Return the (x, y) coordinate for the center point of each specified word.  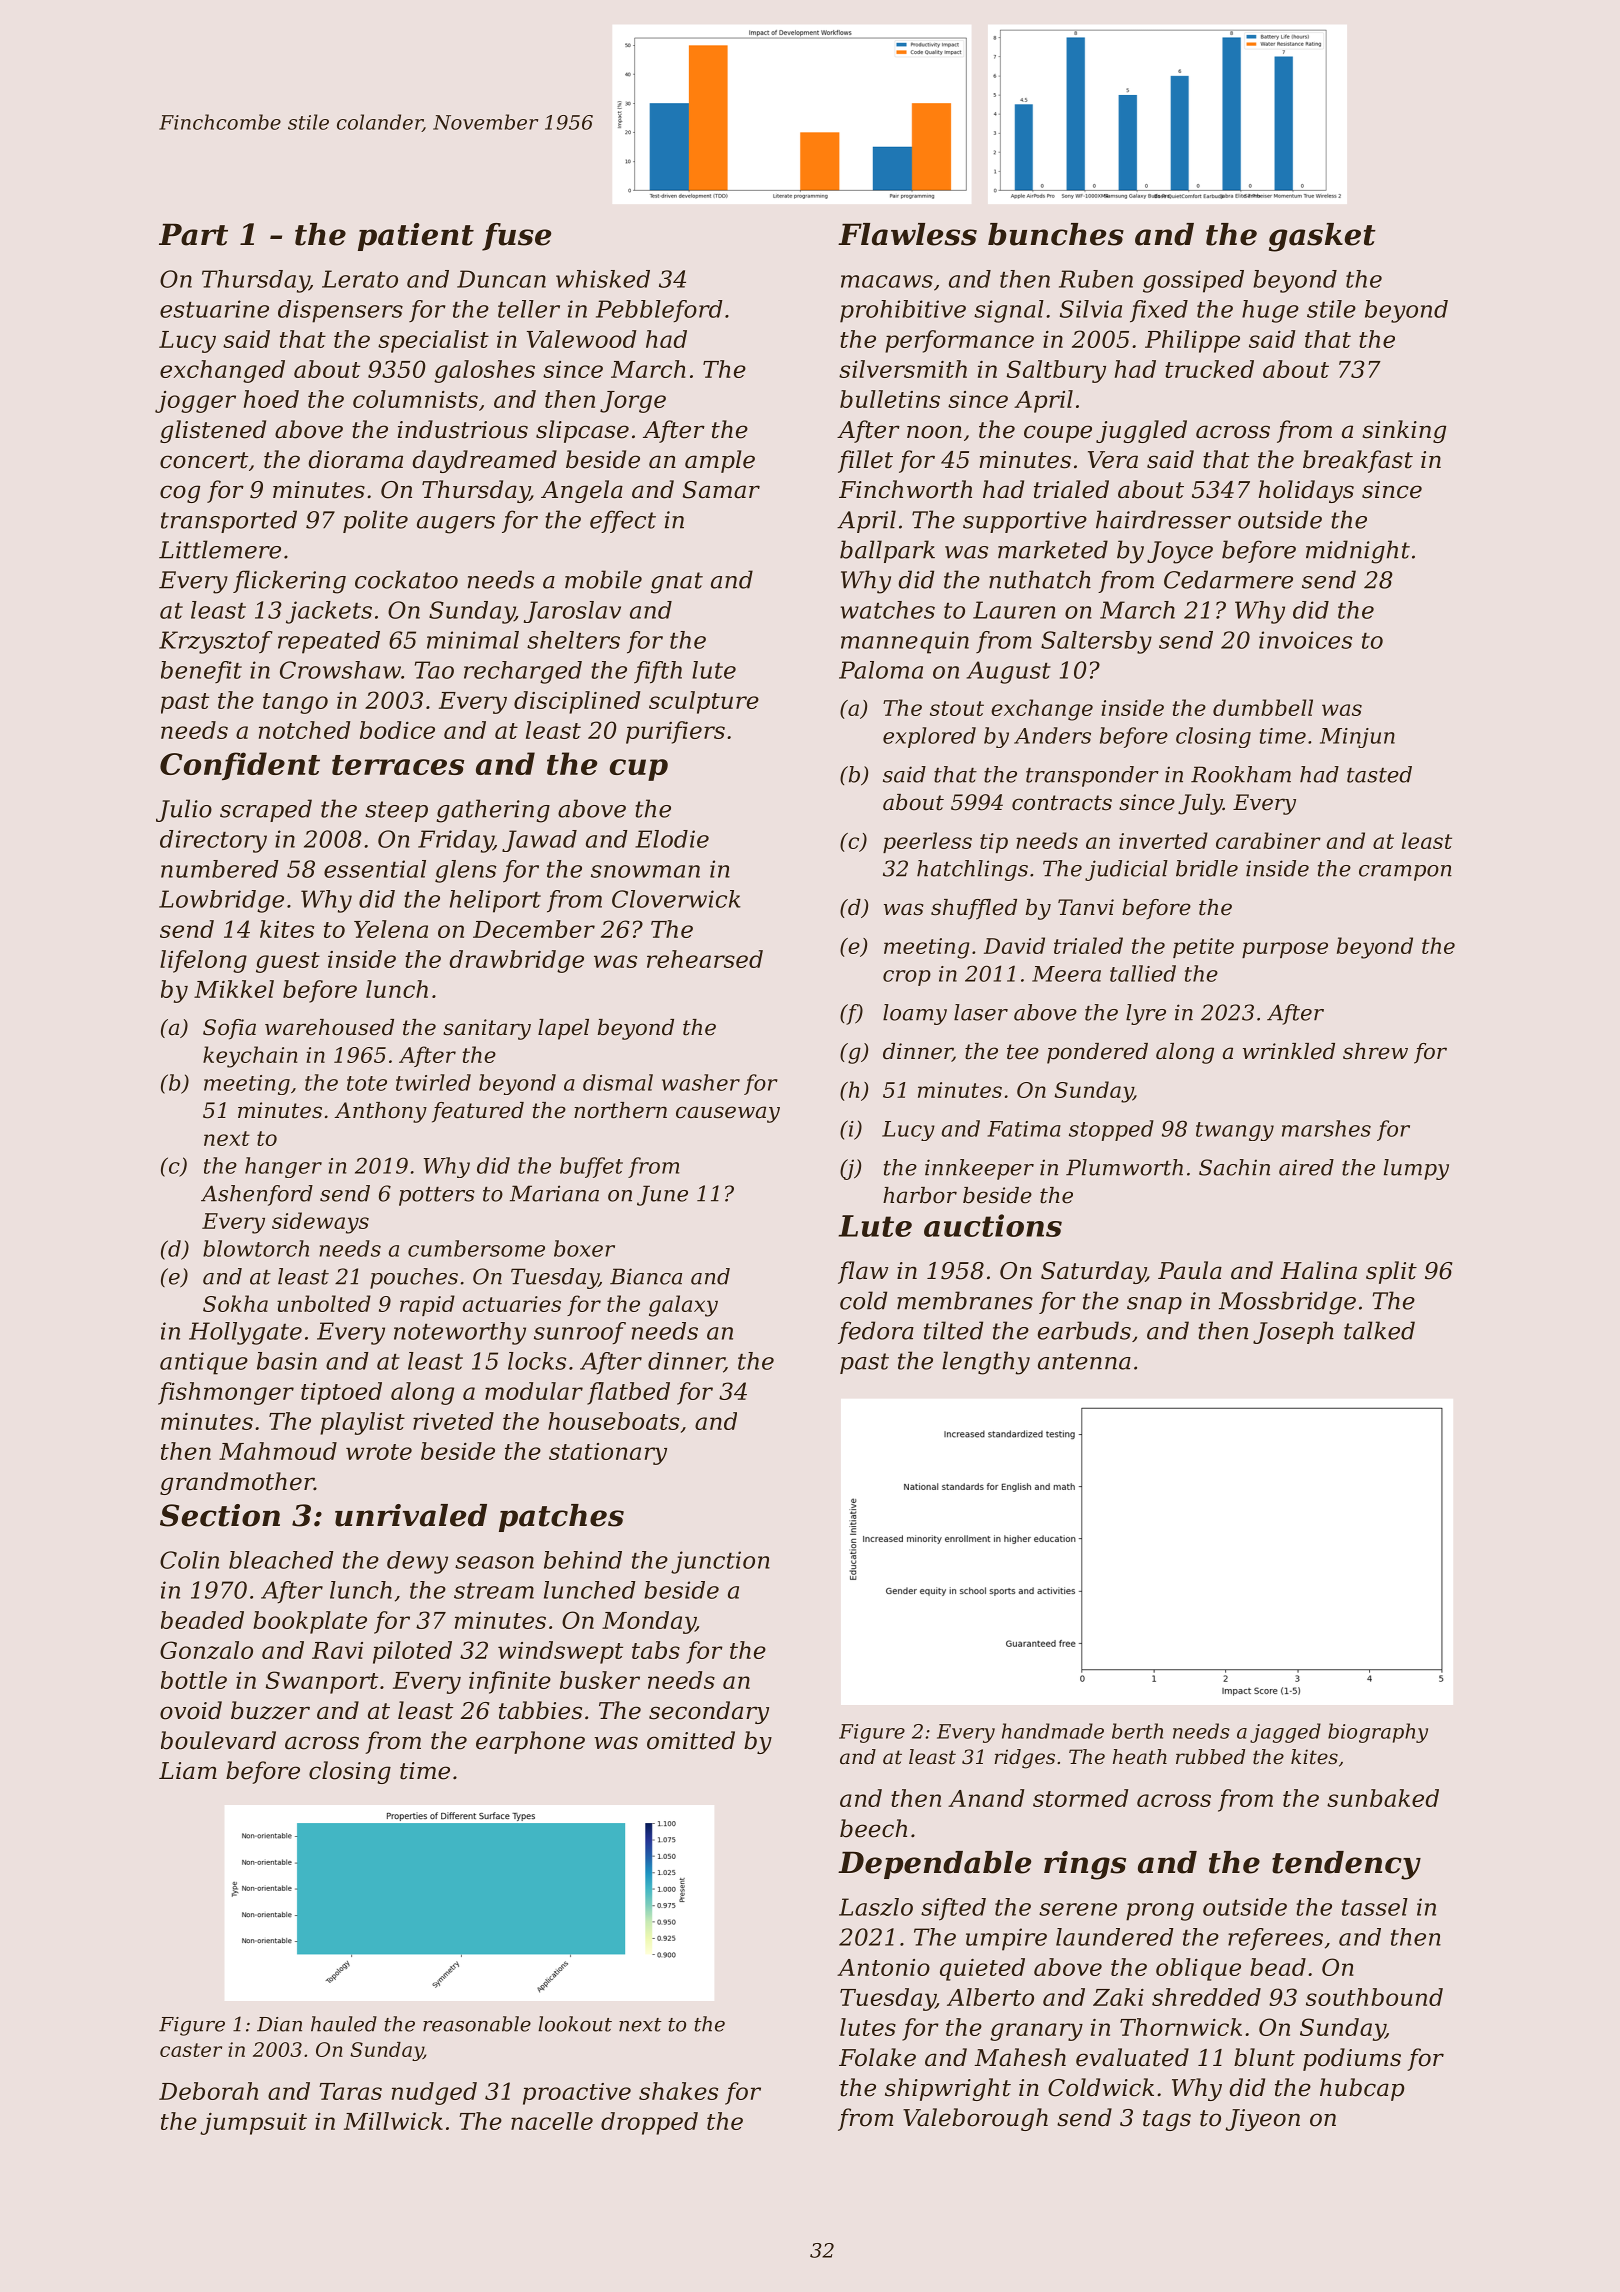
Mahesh (1020, 2057)
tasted (1379, 774)
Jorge (633, 402)
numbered (220, 869)
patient (416, 237)
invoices (1305, 640)
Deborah (208, 2091)
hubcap (1362, 2089)
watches (887, 610)
